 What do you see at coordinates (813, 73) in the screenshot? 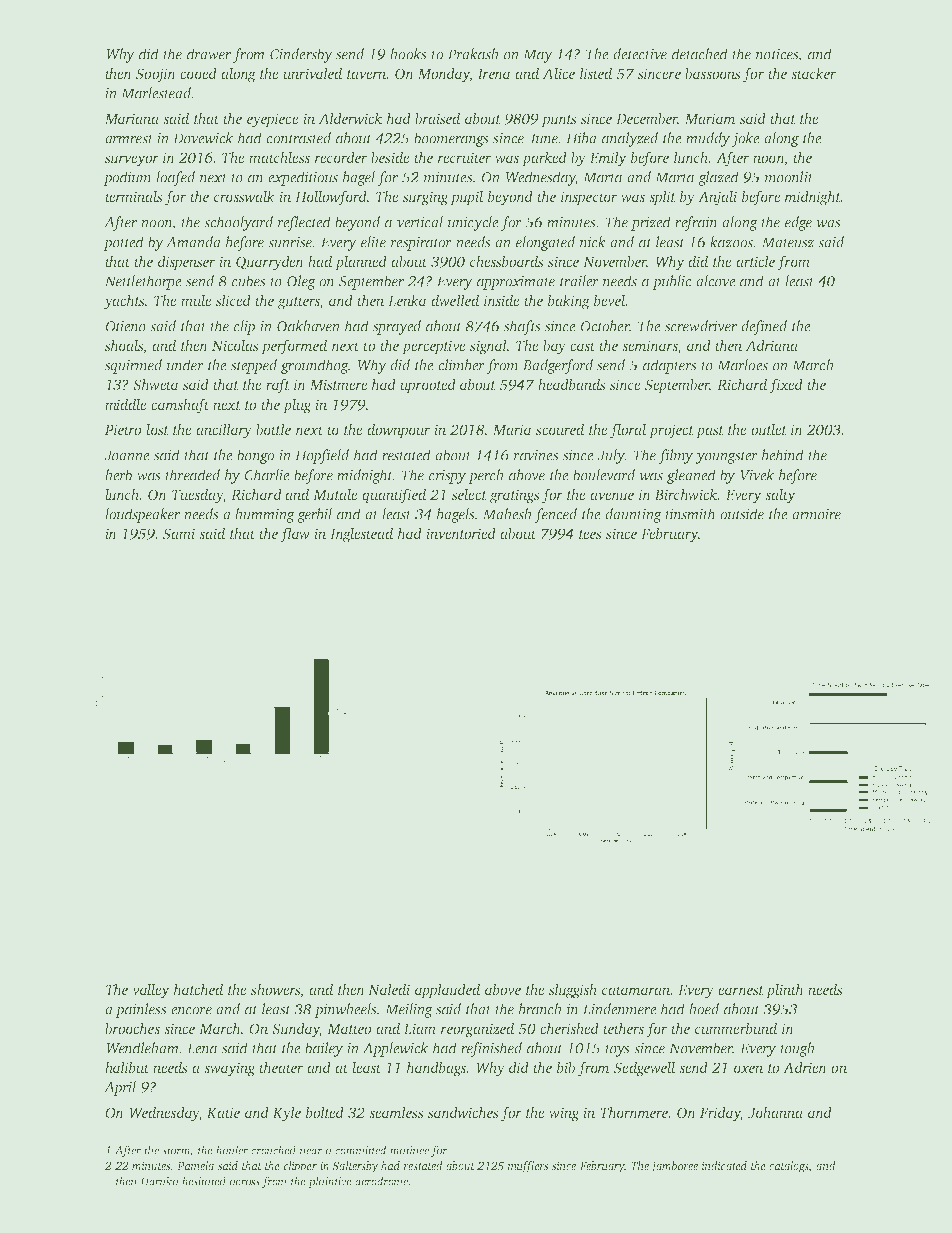
I see `stacker` at bounding box center [813, 73].
